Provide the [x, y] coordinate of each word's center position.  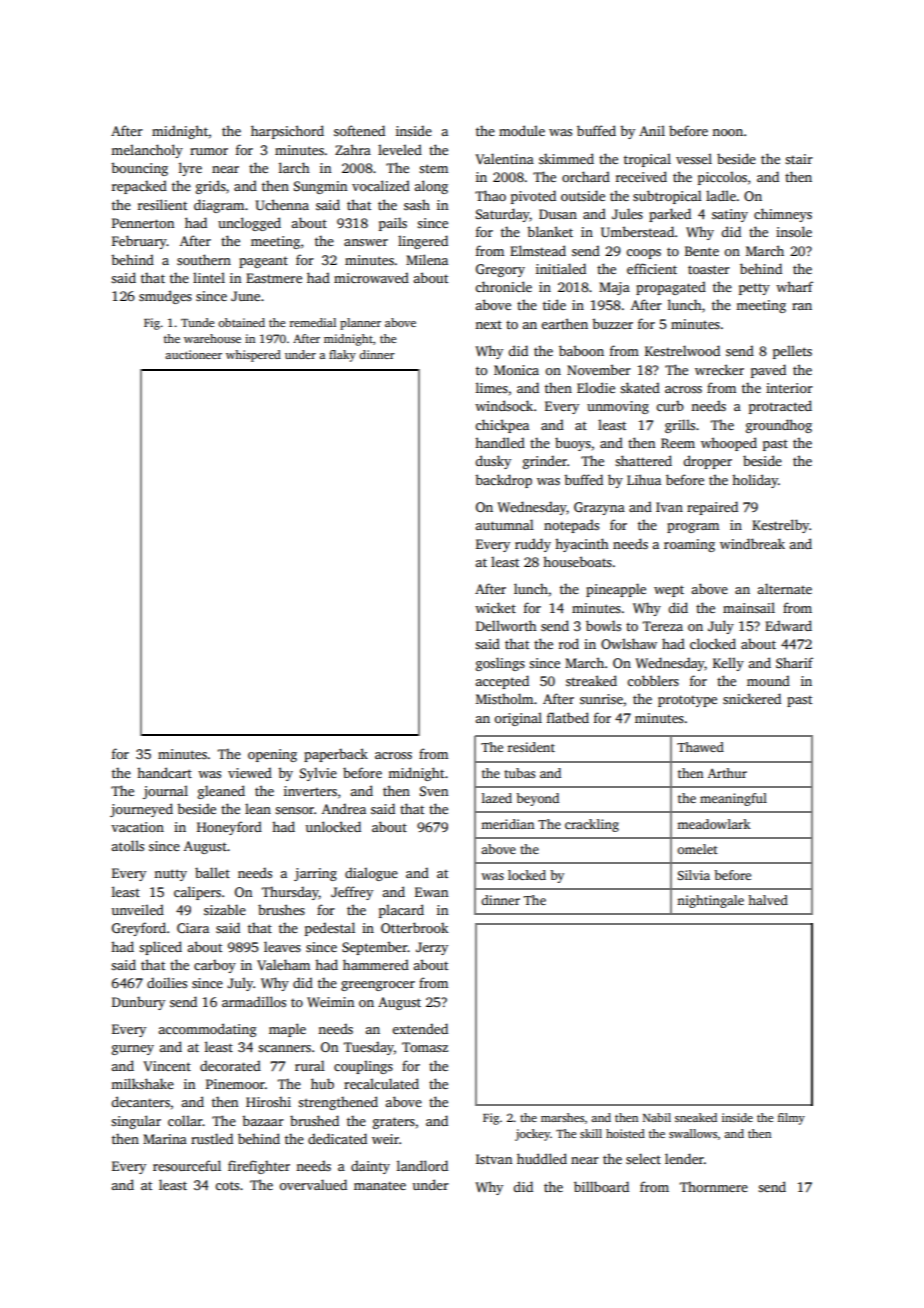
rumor [209, 151]
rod [569, 643]
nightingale [710, 901]
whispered [253, 356]
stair [799, 159]
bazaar [263, 1120]
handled [500, 442]
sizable [225, 909]
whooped [729, 444]
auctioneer [193, 354]
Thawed [700, 747]
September [375, 948]
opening [272, 755]
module [522, 130]
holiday [755, 481]
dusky [493, 462]
